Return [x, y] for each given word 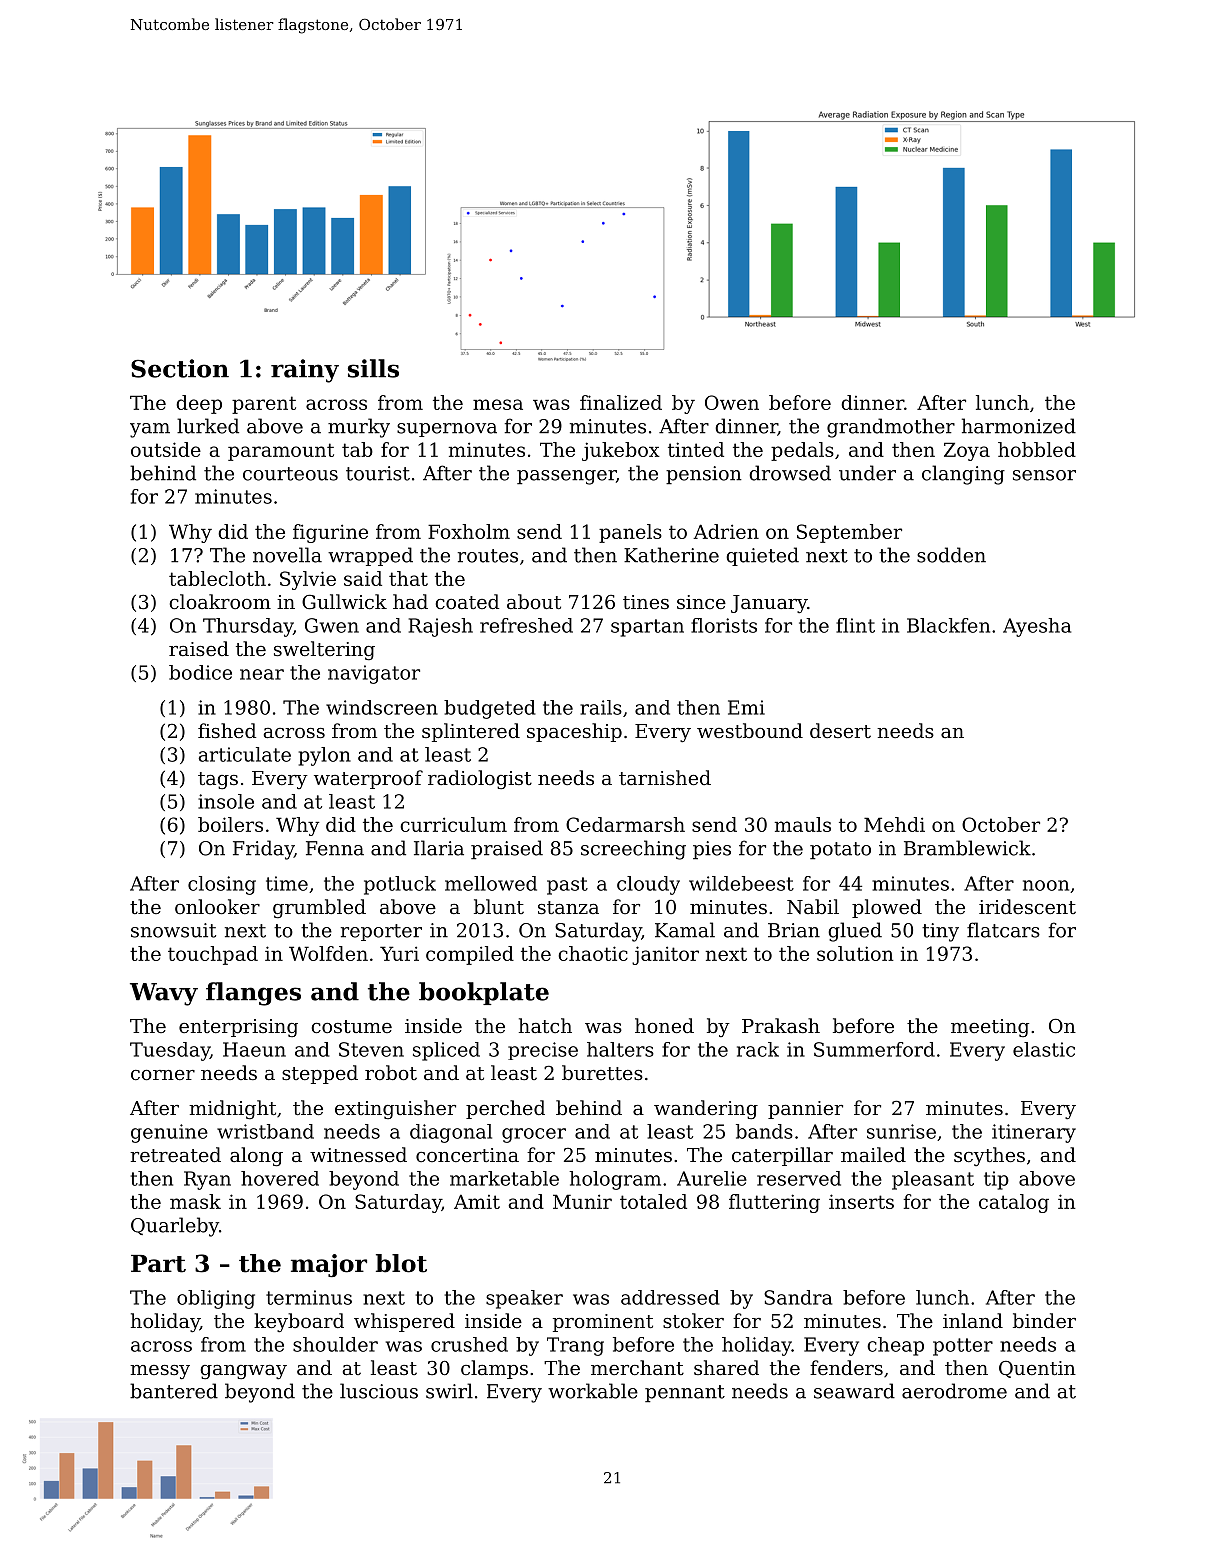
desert [840, 730]
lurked [208, 426]
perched [505, 1109]
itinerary [1034, 1133]
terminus [309, 1297]
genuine [169, 1133]
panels [630, 533]
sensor [1044, 475]
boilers [230, 824]
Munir [582, 1201]
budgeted [489, 709]
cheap [895, 1346]
